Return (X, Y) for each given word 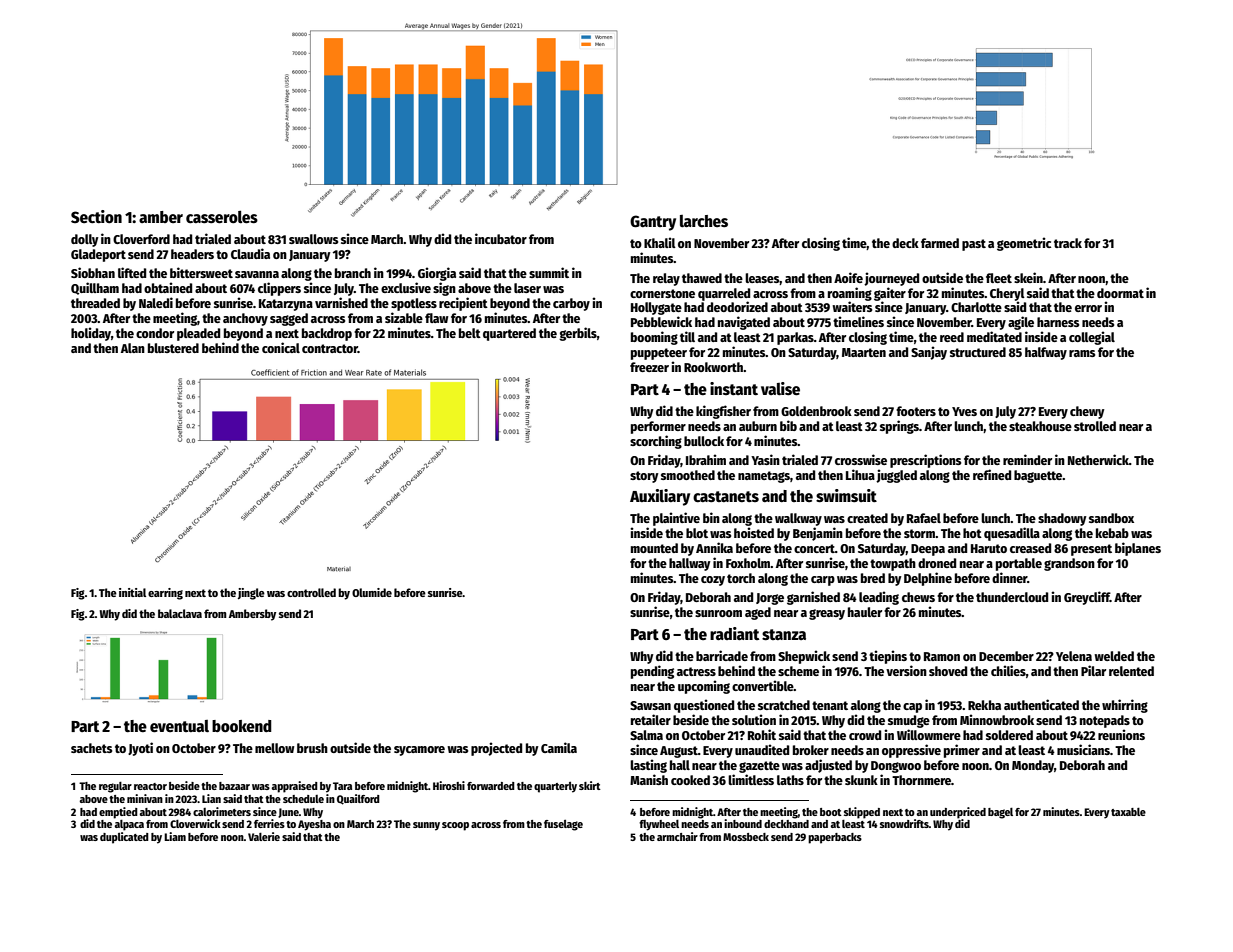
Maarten (864, 352)
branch (353, 273)
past (974, 245)
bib (788, 425)
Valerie (264, 836)
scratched (784, 705)
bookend (242, 726)
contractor (330, 348)
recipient (463, 304)
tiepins (888, 657)
